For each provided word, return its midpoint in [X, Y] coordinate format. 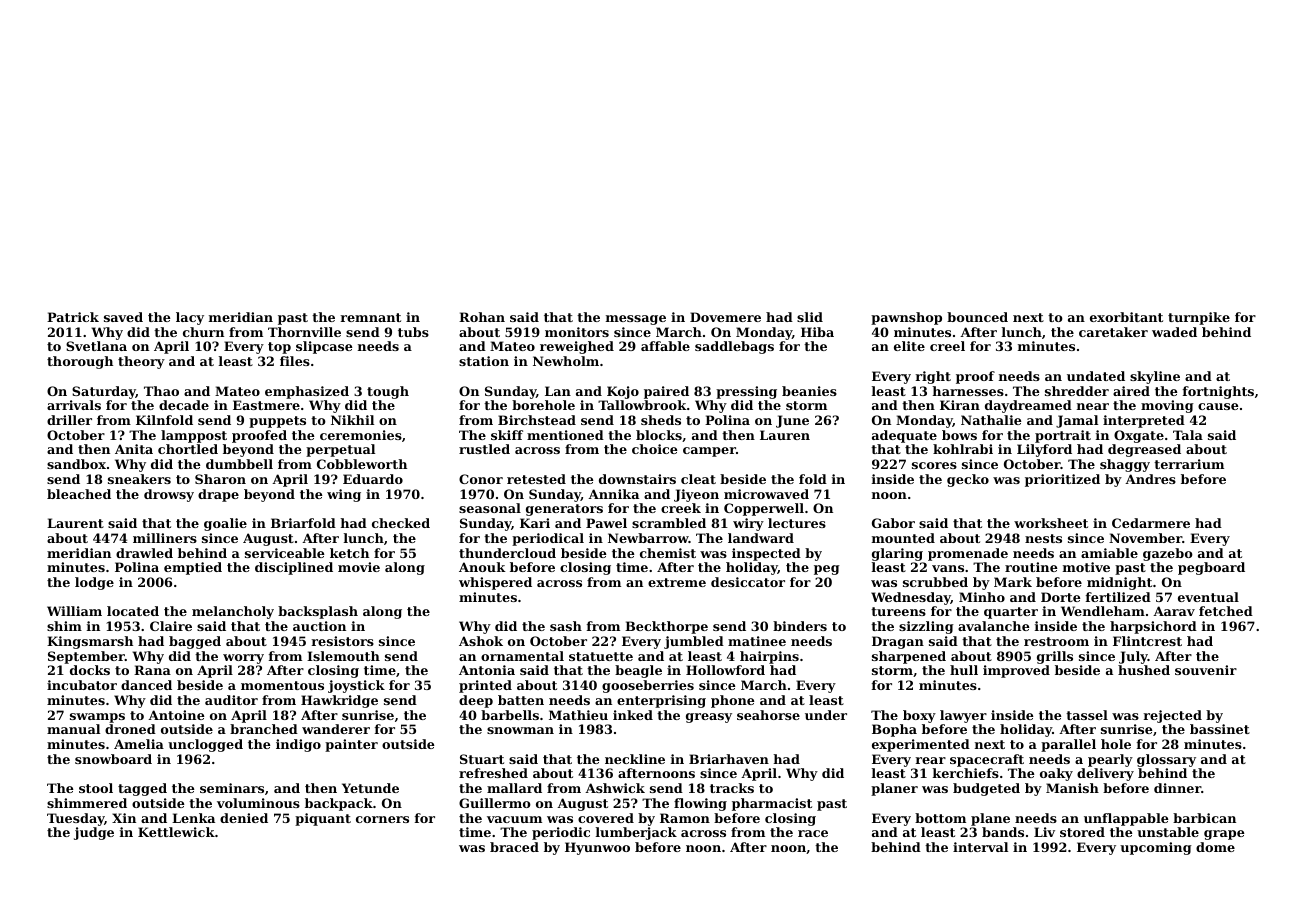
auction [319, 626]
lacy [190, 318]
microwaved [766, 494]
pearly [1110, 760]
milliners [165, 538]
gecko [968, 480]
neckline [635, 759]
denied [244, 818]
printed [485, 686]
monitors [577, 332]
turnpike [1199, 318]
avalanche [993, 626]
